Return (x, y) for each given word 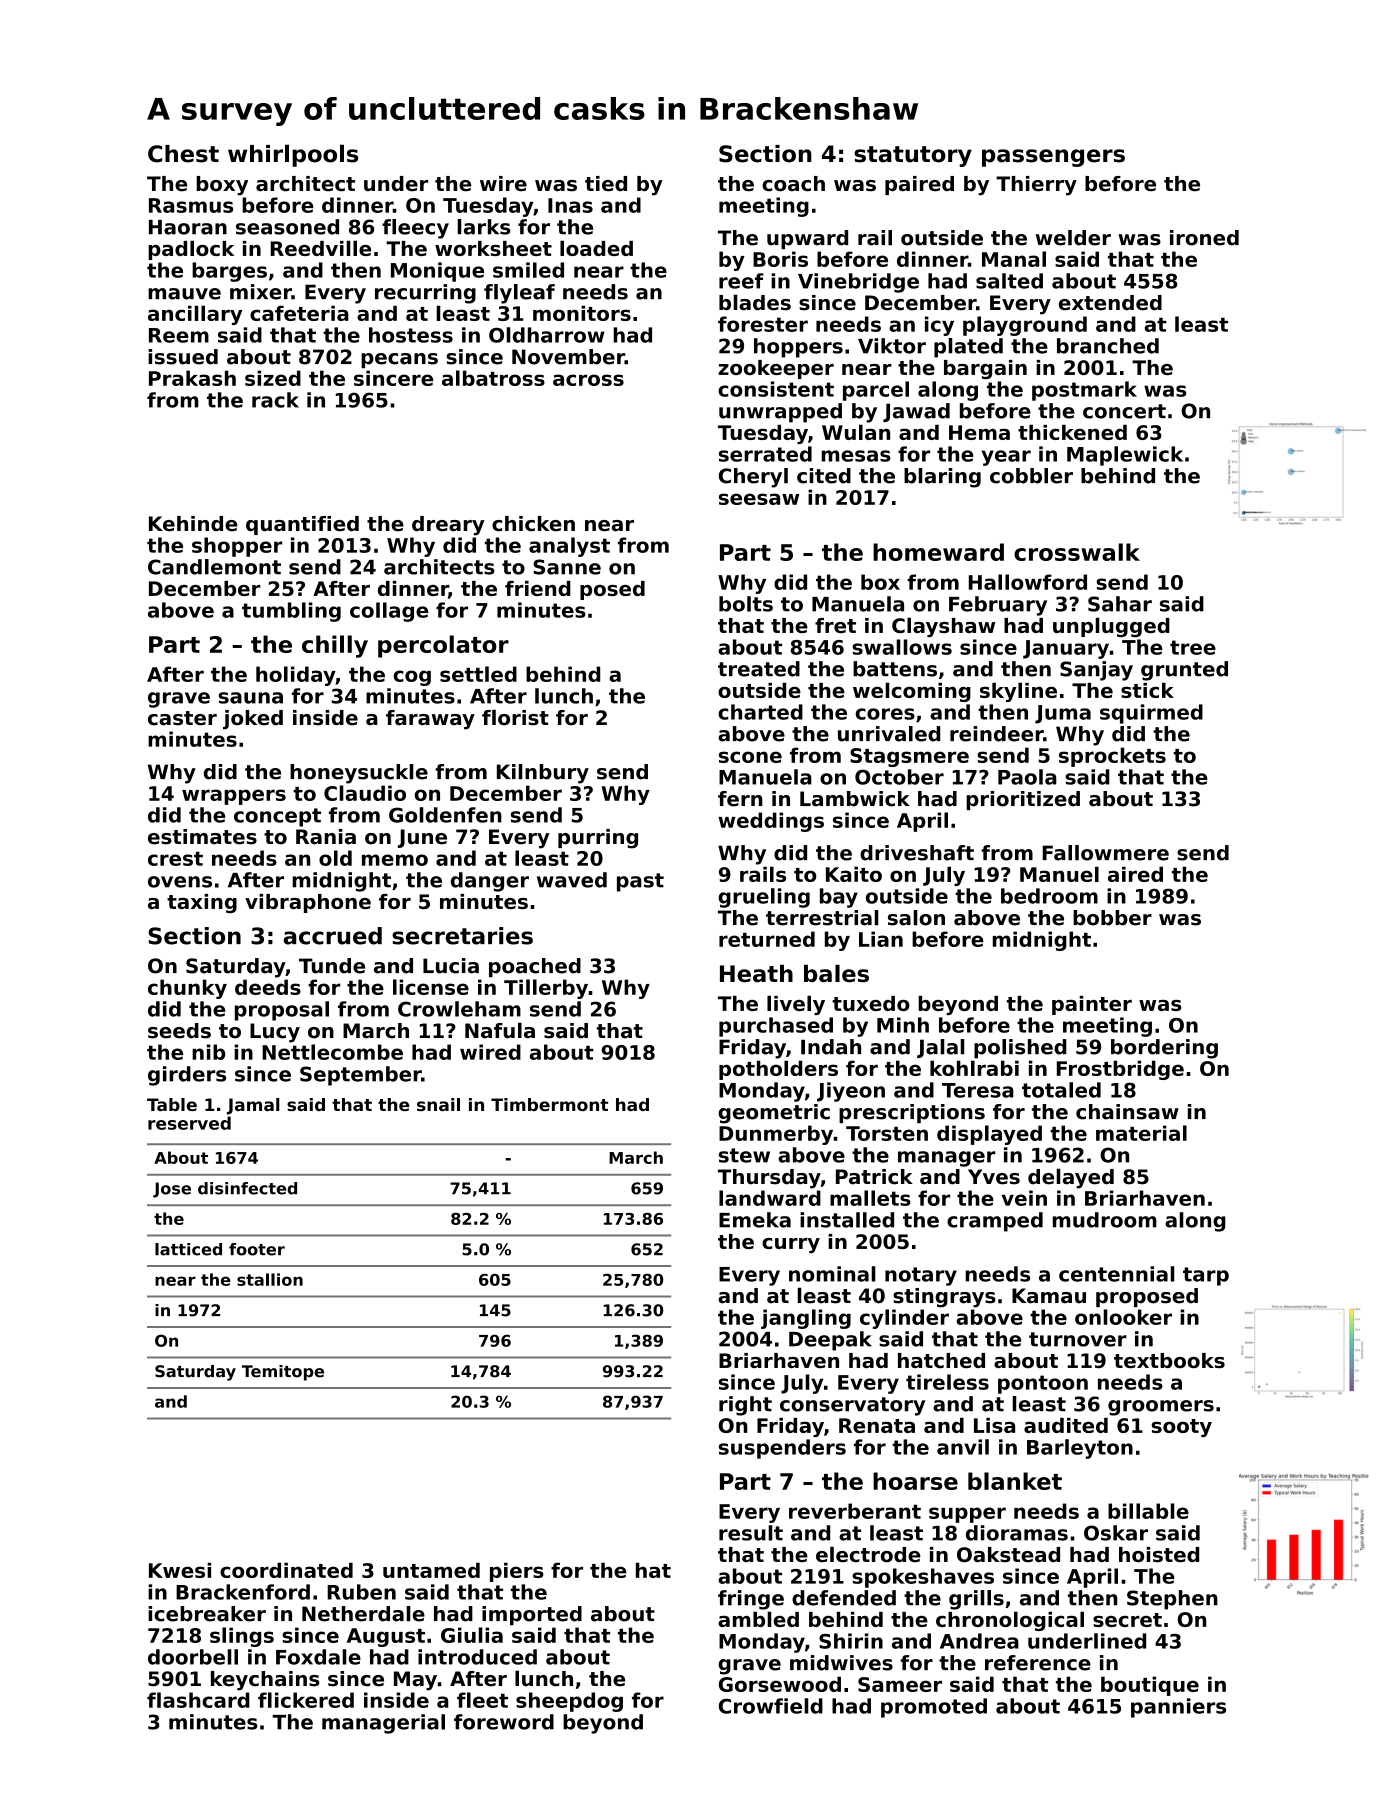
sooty (1182, 1428)
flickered (306, 1700)
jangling (806, 1319)
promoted (934, 1708)
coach (793, 184)
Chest (183, 154)
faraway (430, 720)
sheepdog (569, 1702)
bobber (1112, 918)
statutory (913, 156)
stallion (270, 1279)
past (640, 882)
